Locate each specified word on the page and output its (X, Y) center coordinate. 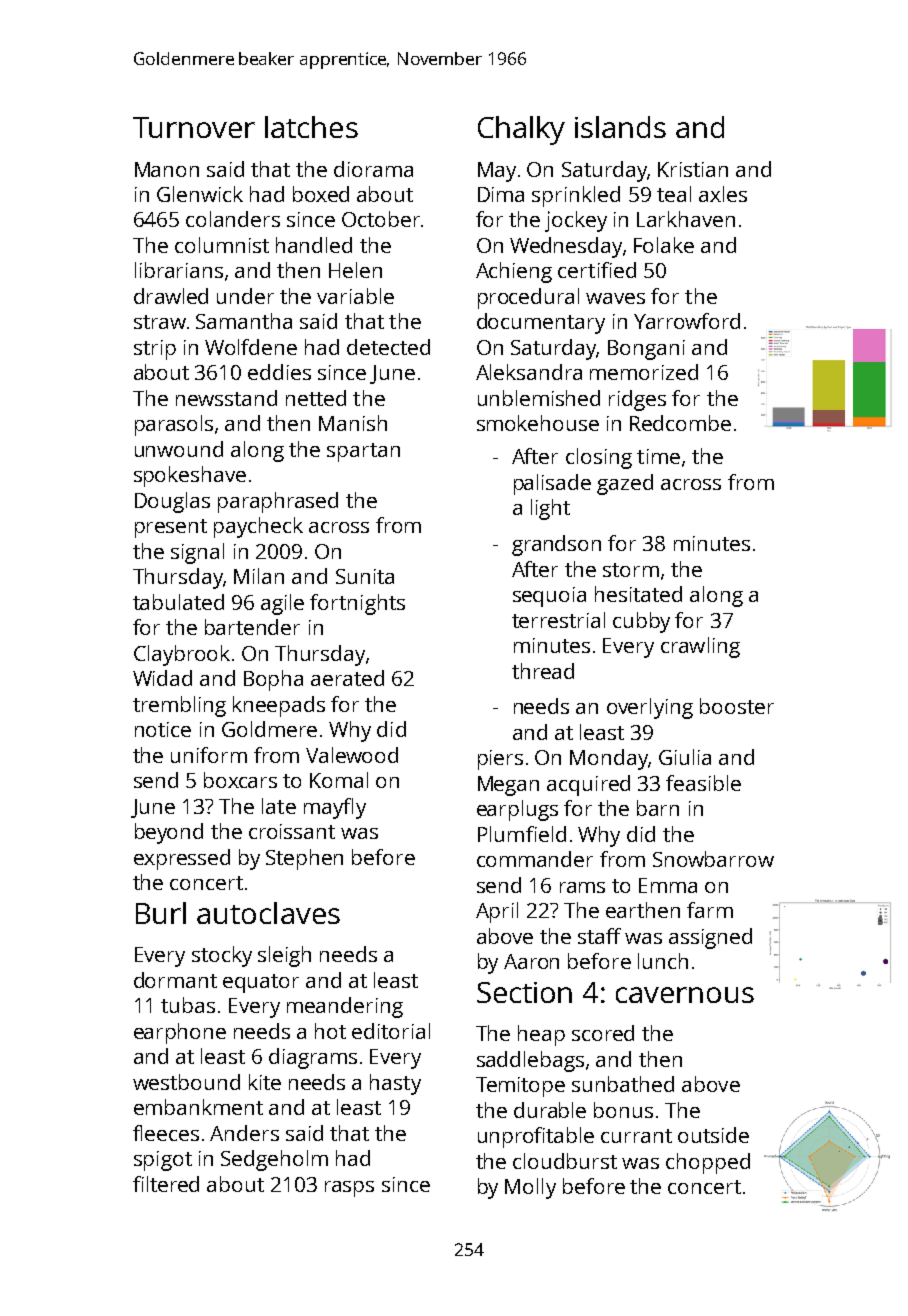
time (658, 456)
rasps (349, 1189)
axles (723, 194)
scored (603, 1033)
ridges (637, 400)
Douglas (172, 502)
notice (163, 729)
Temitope (520, 1087)
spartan (363, 452)
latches (311, 127)
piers (500, 760)
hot (330, 1031)
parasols (174, 425)
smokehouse (538, 423)
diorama (373, 169)
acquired (588, 785)
